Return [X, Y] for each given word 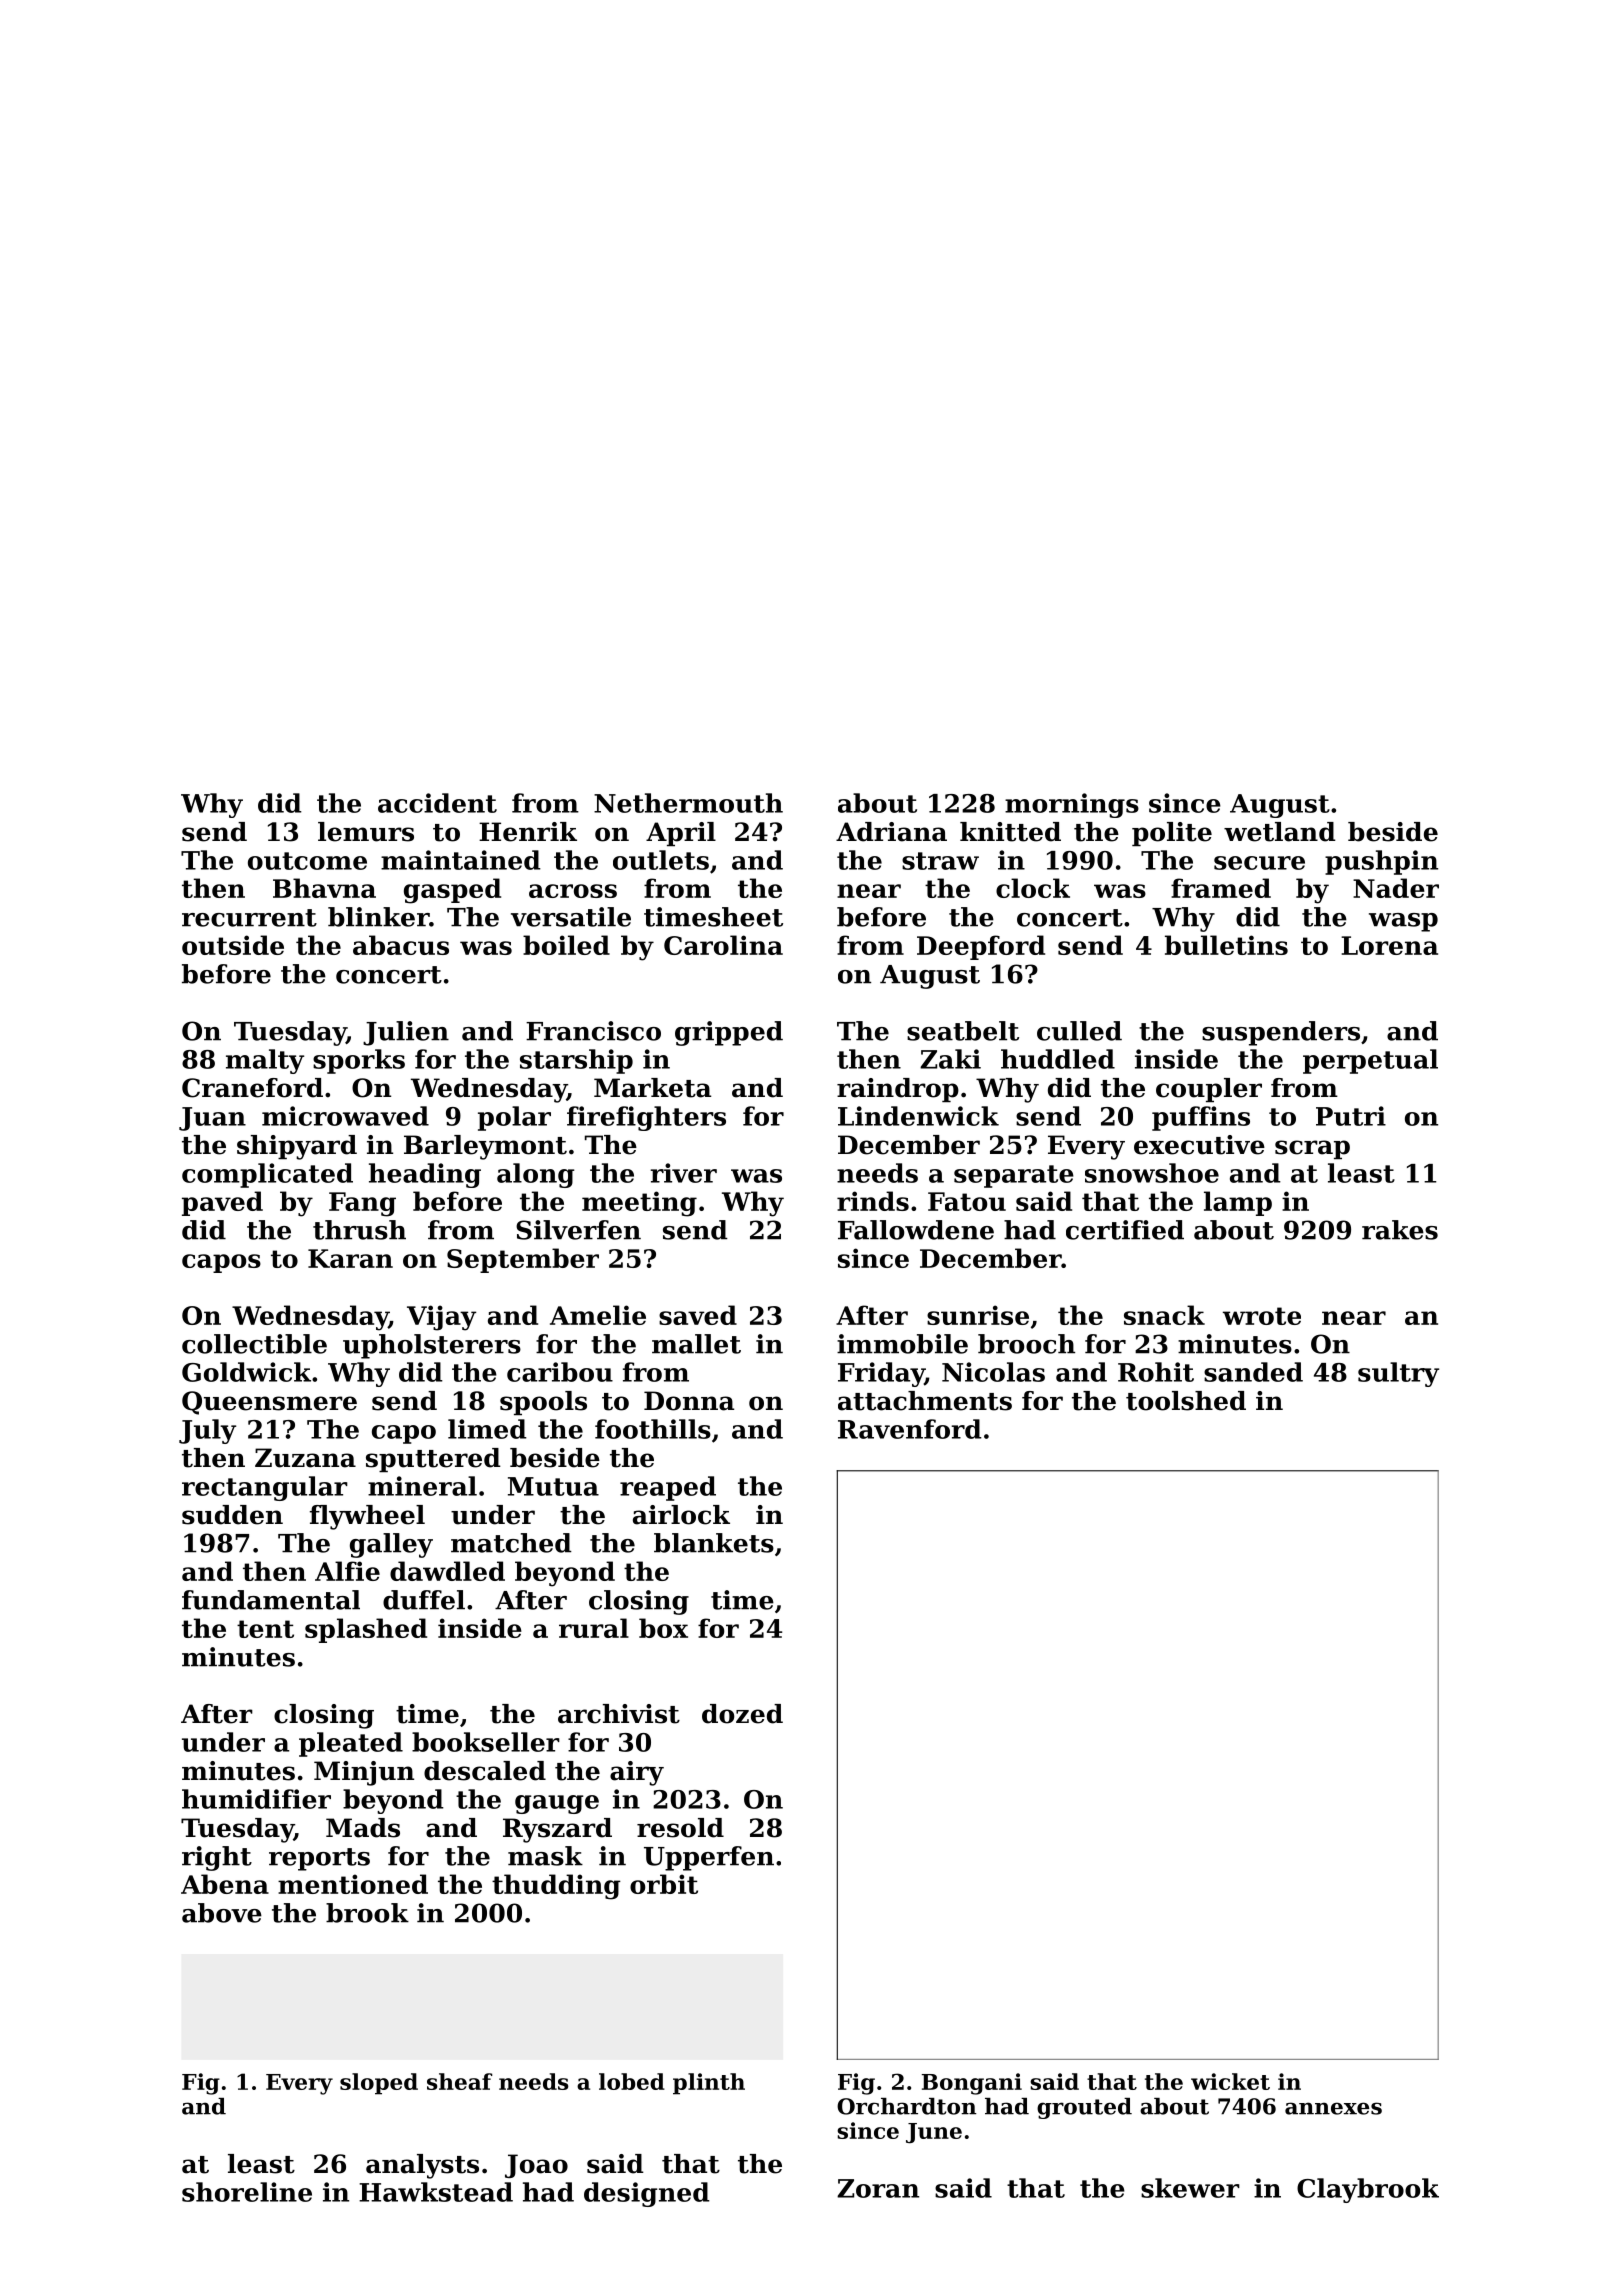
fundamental [271, 1600]
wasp [1403, 922]
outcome [307, 861]
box [663, 1628]
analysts [422, 2166]
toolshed [1186, 1401]
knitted [1010, 832]
